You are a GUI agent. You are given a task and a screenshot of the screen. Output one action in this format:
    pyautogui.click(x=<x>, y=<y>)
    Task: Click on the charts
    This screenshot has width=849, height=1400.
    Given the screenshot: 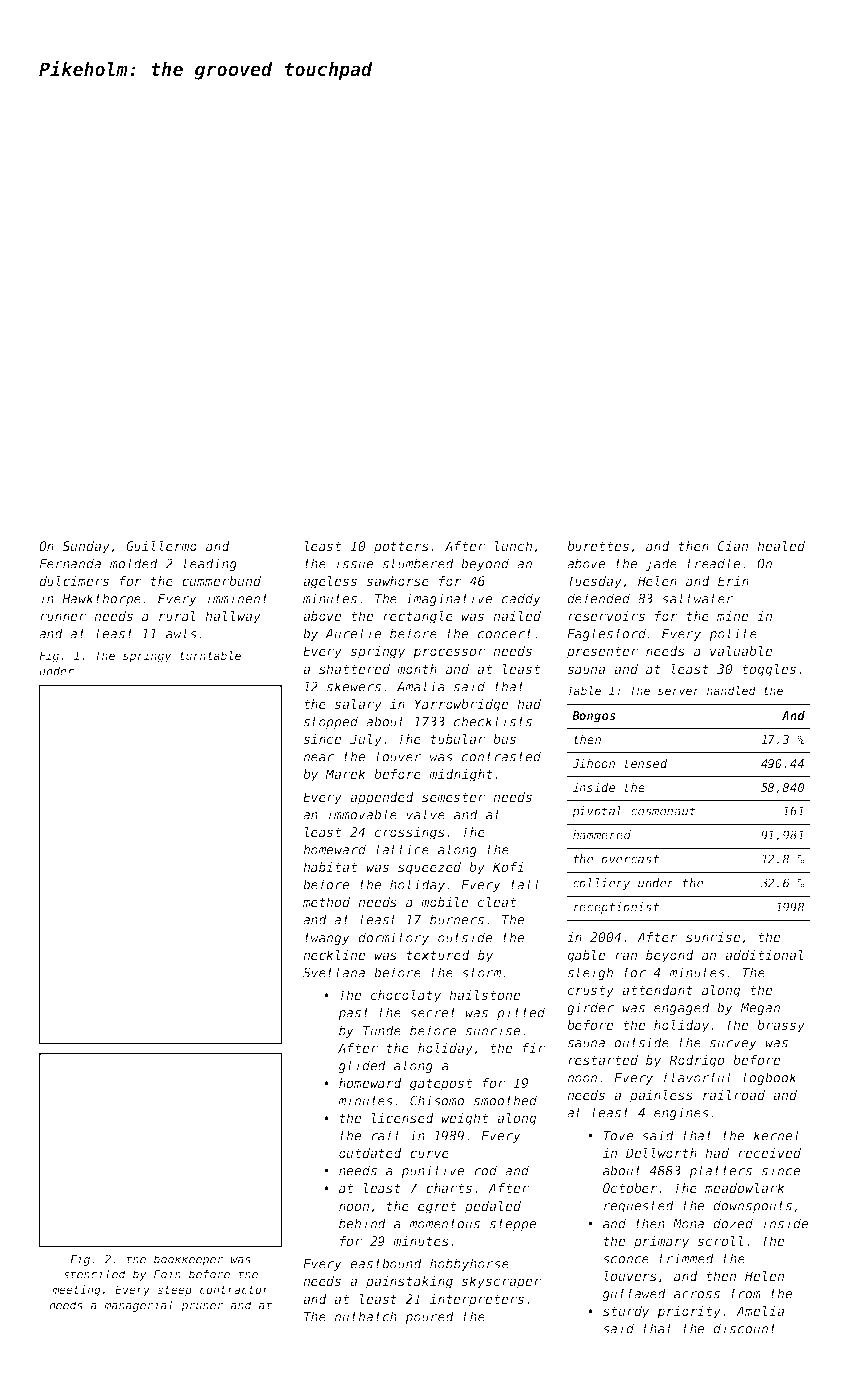 What is the action you would take?
    pyautogui.click(x=449, y=1188)
